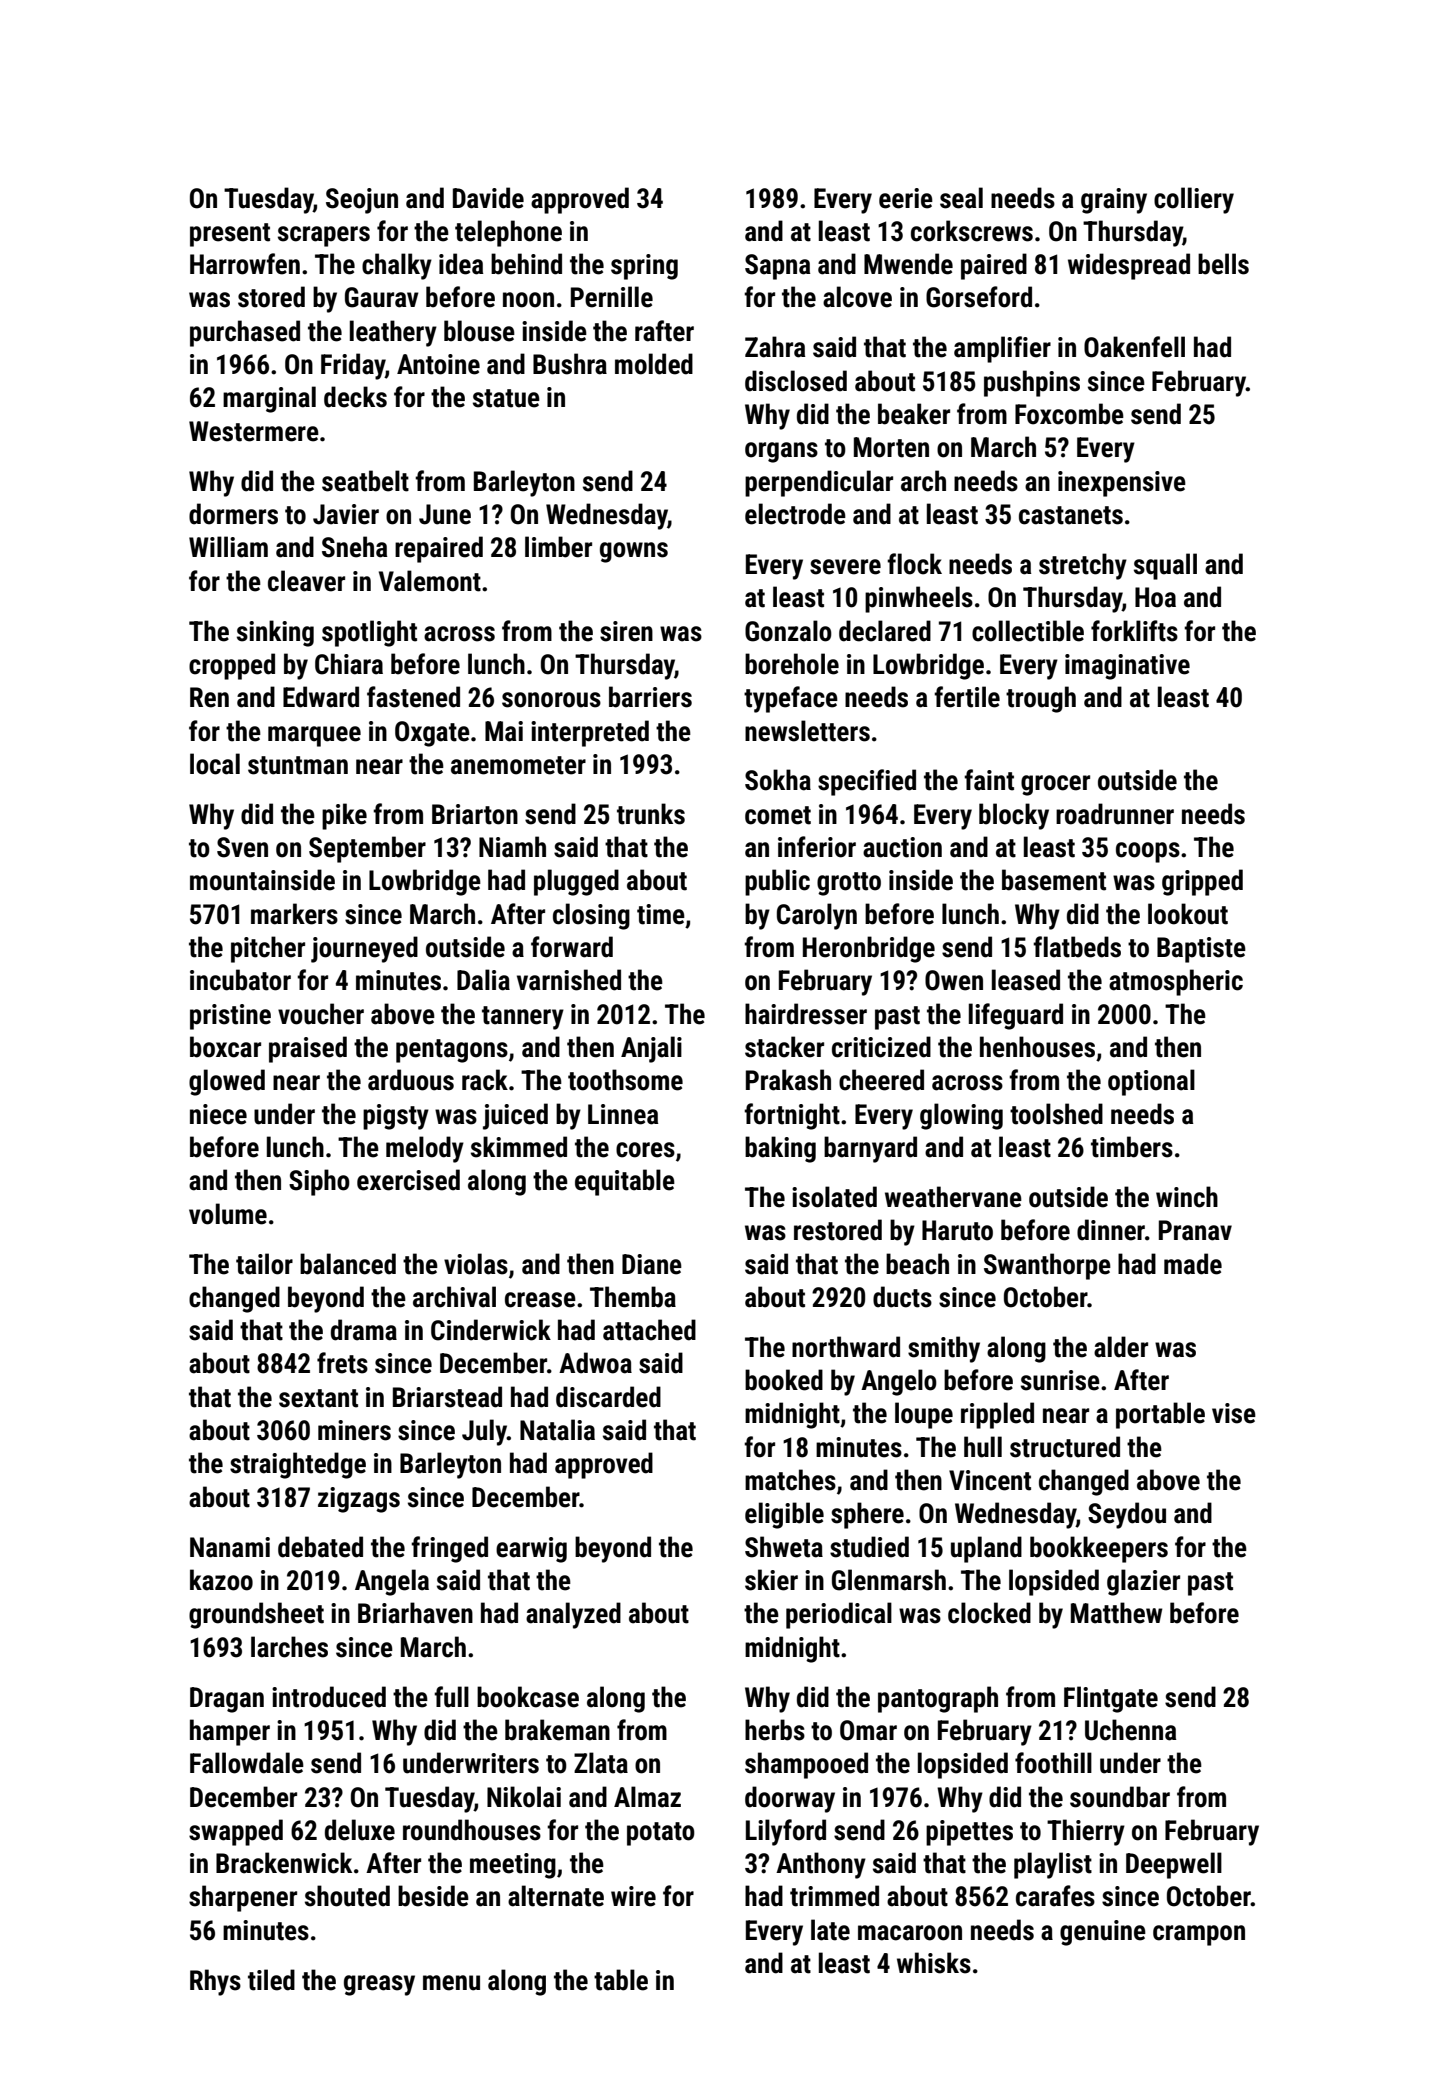 The height and width of the screenshot is (2100, 1450). Describe the element at coordinates (379, 1985) in the screenshot. I see `greasy` at that location.
